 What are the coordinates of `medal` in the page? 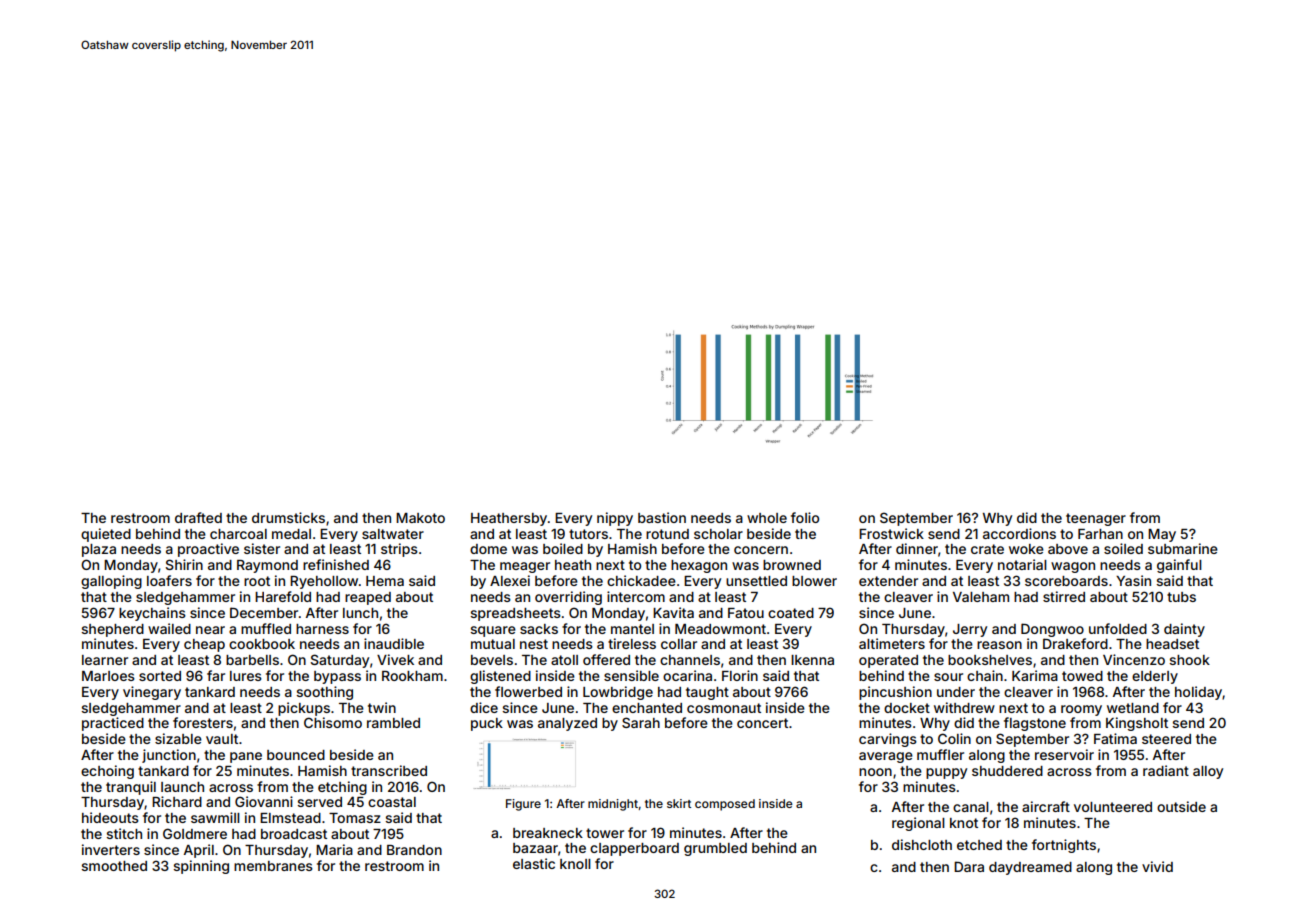 It's located at (291, 534).
